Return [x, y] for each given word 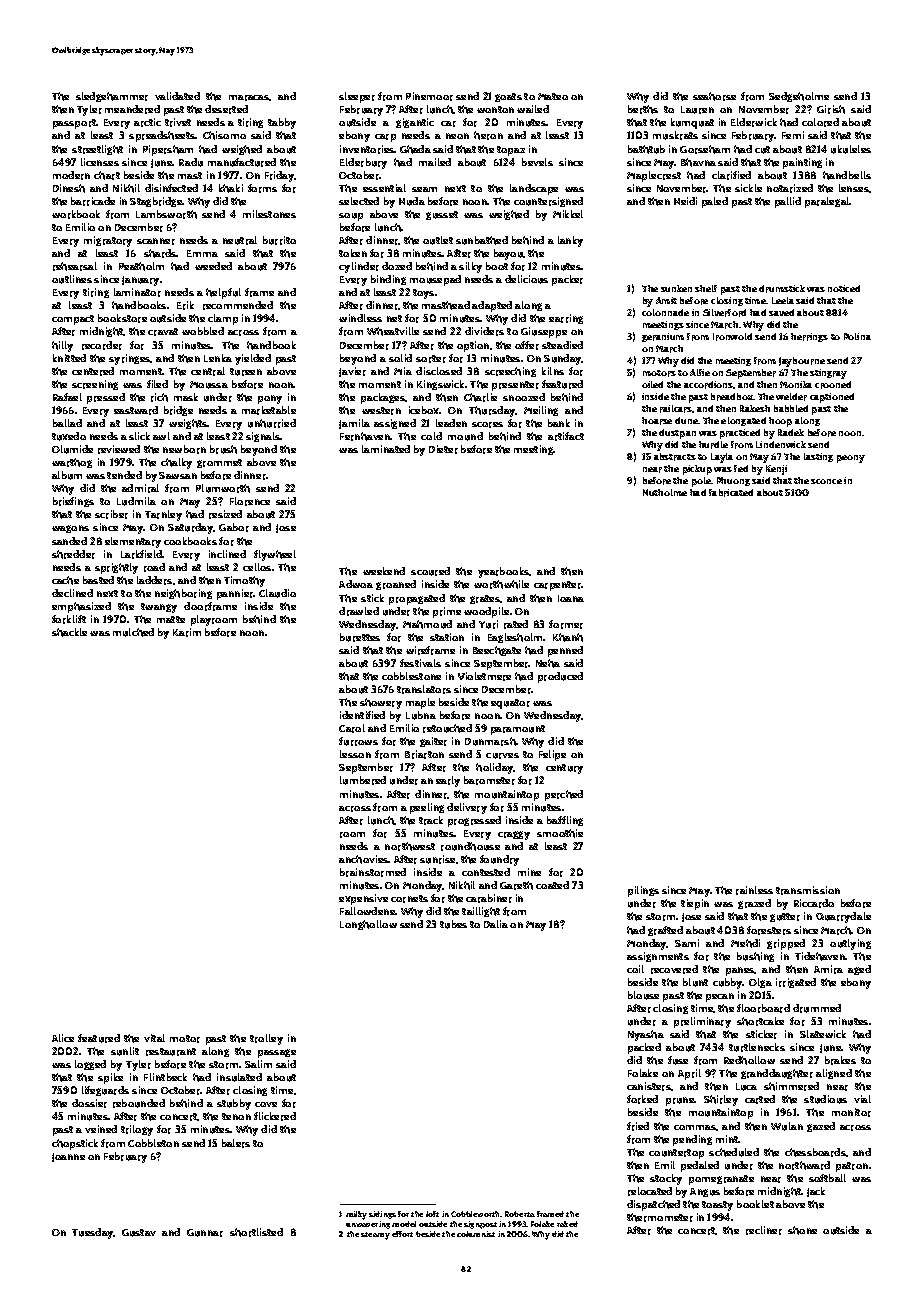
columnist [476, 1234]
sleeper [357, 97]
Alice [63, 1038]
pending [692, 1140]
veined [101, 1129]
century [564, 769]
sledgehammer [112, 97]
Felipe [552, 755]
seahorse [714, 96]
